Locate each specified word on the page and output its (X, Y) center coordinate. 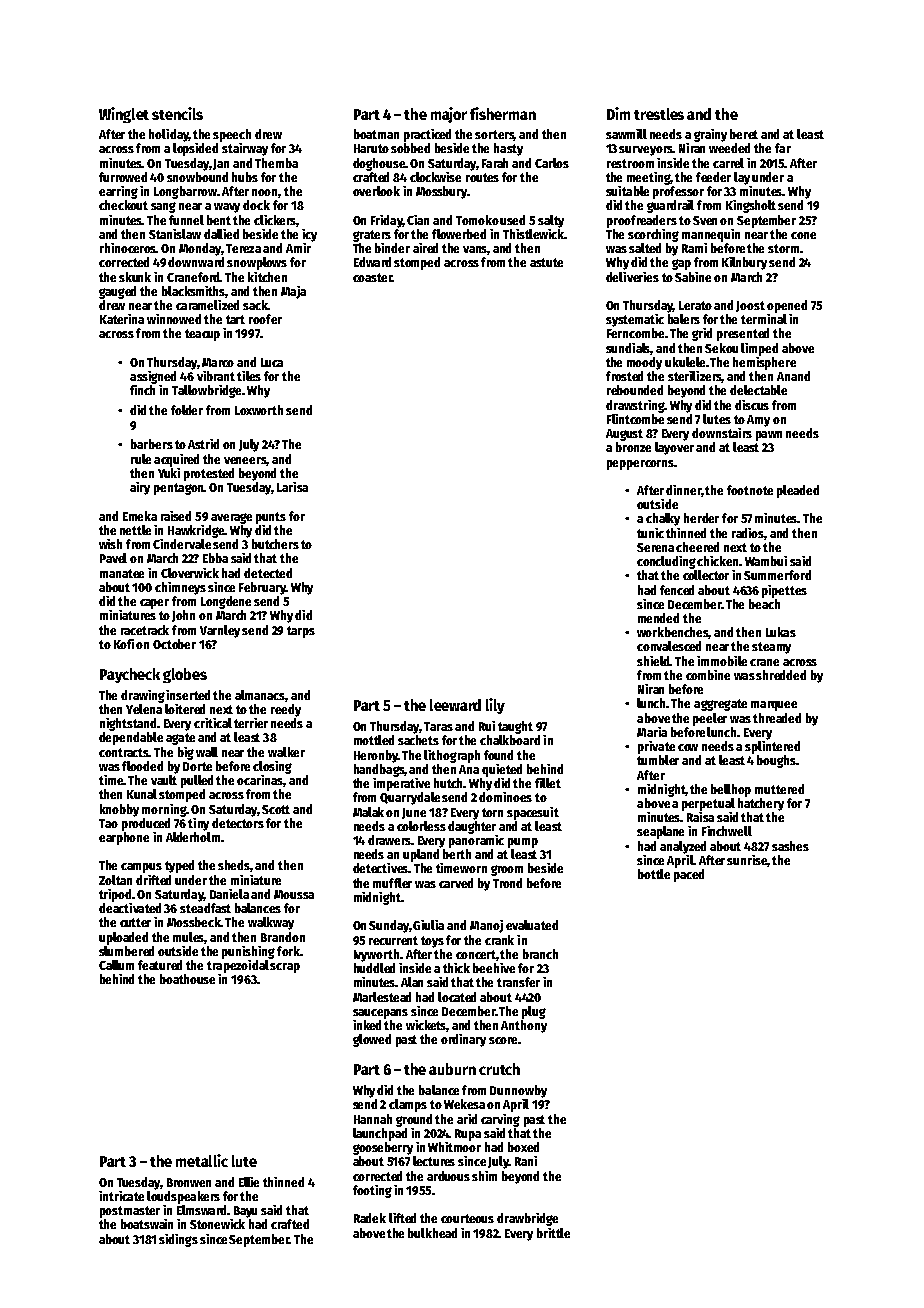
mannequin (711, 235)
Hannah (373, 1119)
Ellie (249, 1182)
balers (684, 319)
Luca (272, 362)
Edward (372, 262)
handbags (379, 770)
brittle (553, 1233)
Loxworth (259, 410)
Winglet (124, 115)
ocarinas (260, 780)
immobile (722, 661)
